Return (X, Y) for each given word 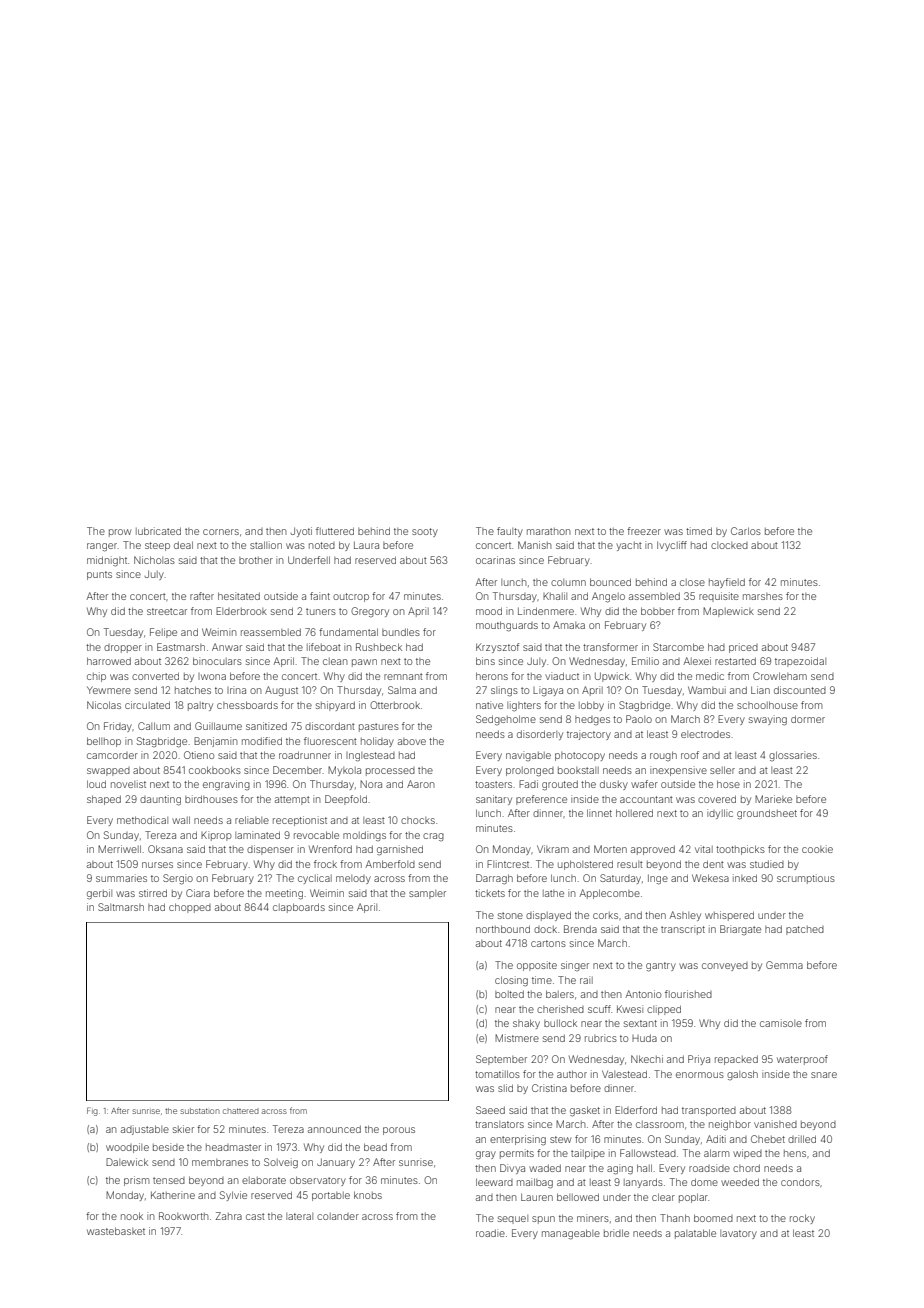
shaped (104, 800)
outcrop (351, 597)
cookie (817, 849)
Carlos (746, 531)
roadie (490, 1233)
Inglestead (370, 757)
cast (255, 1216)
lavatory (738, 1234)
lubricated (158, 531)
